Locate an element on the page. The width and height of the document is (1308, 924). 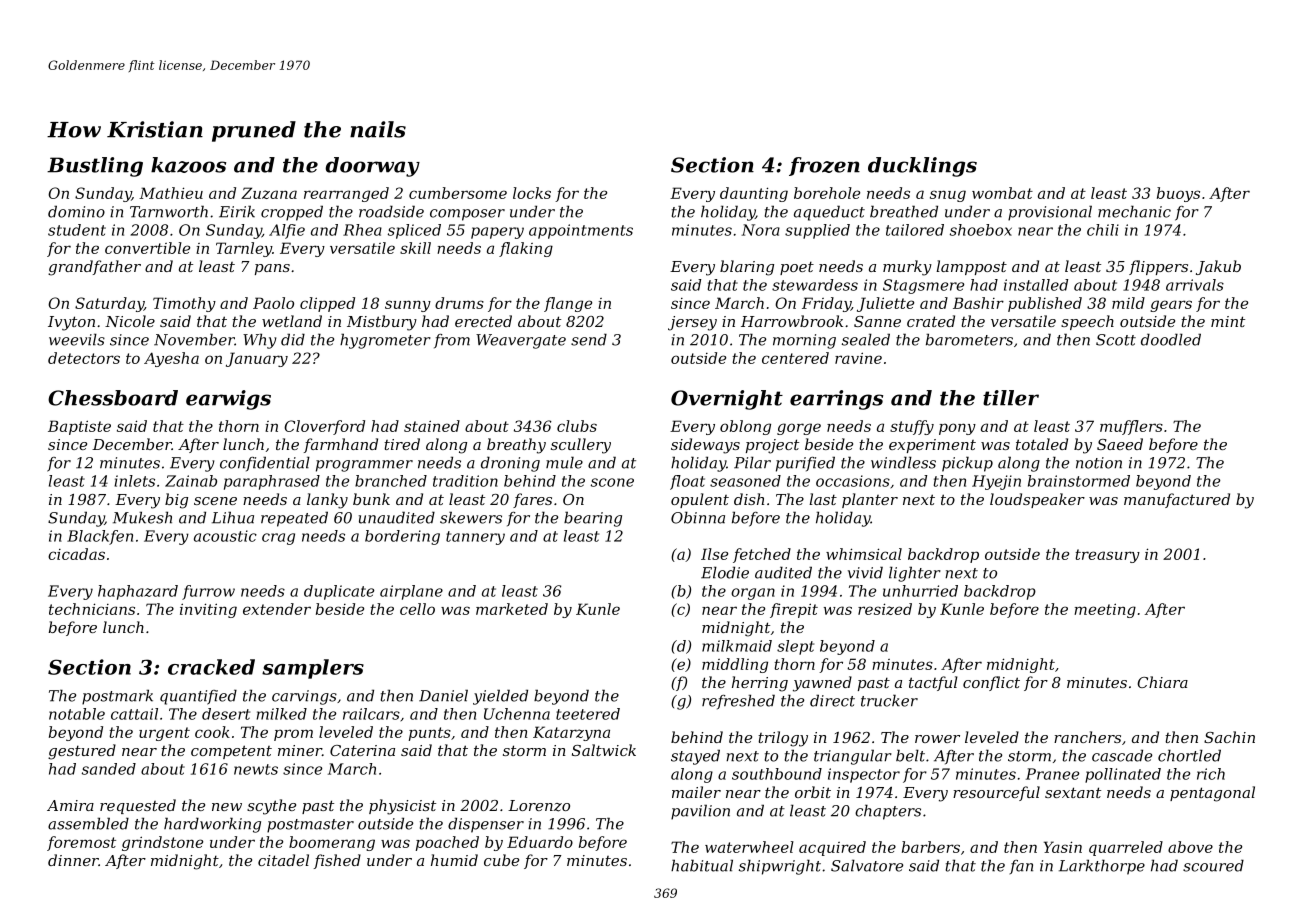
meeting is located at coordinates (1105, 610).
